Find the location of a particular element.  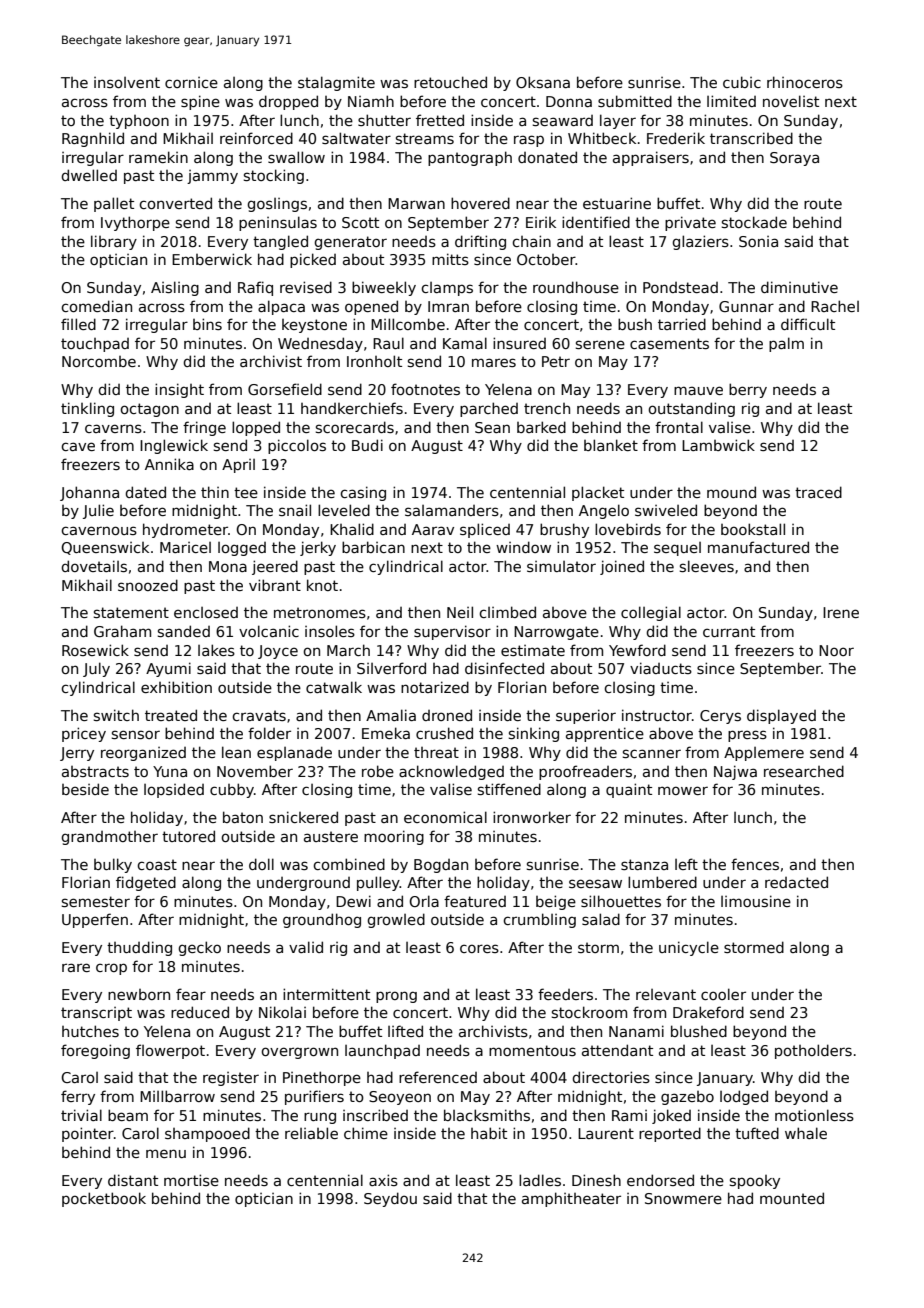

prong is located at coordinates (396, 997).
